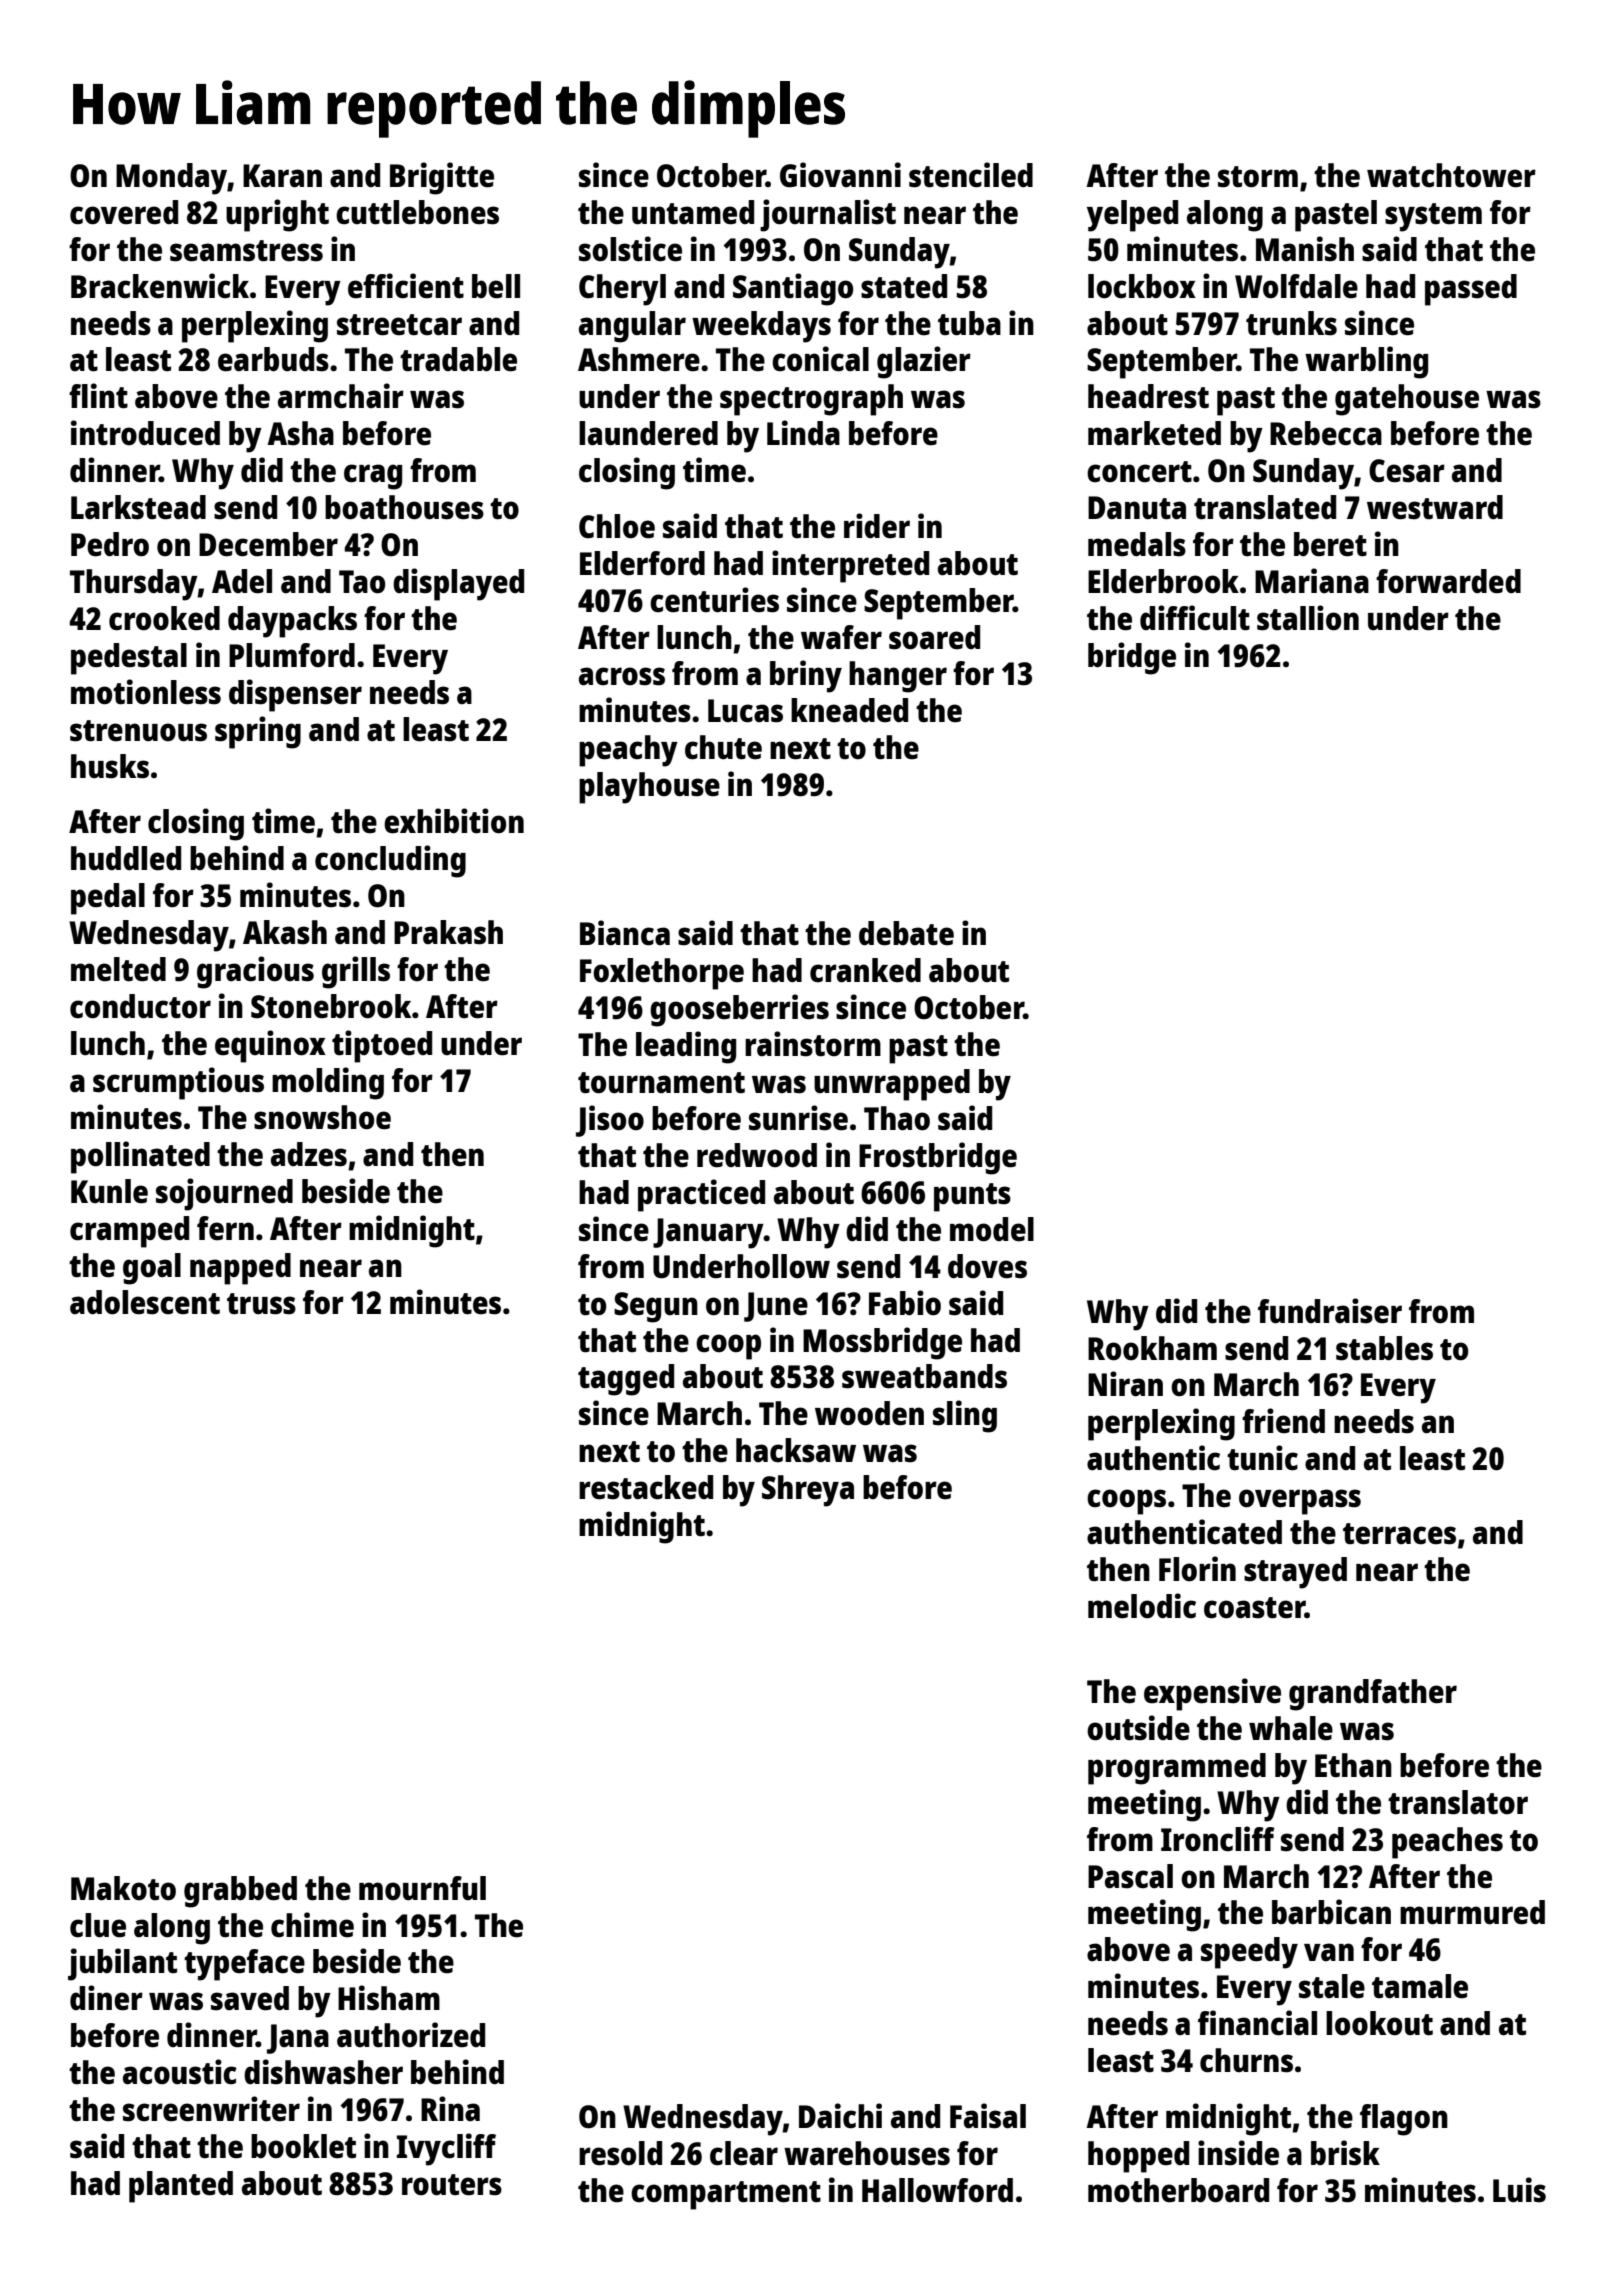  What do you see at coordinates (1407, 471) in the page?
I see `Cesar` at bounding box center [1407, 471].
